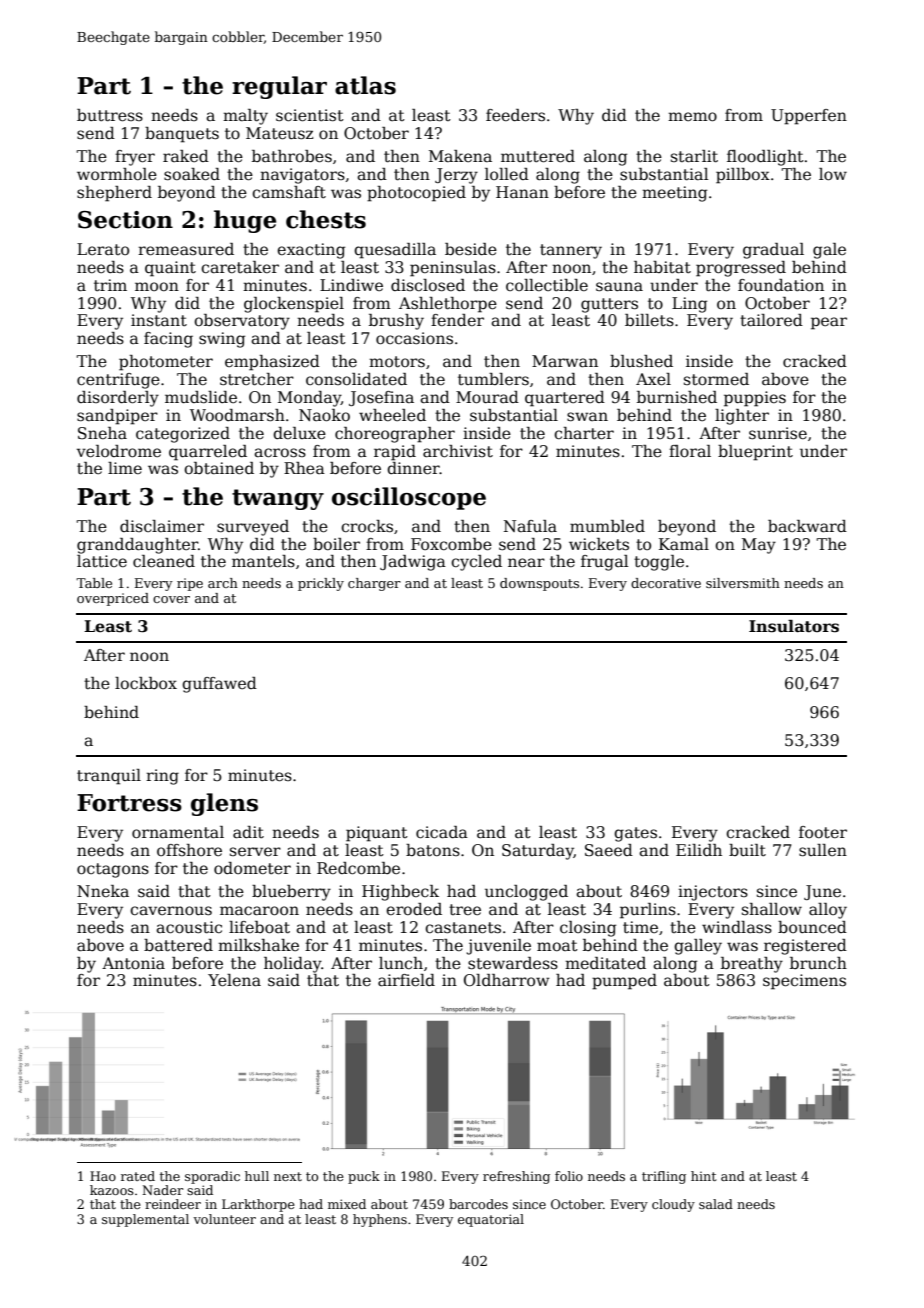 This screenshot has height=1308, width=924. What do you see at coordinates (699, 850) in the screenshot?
I see `Eilidh` at bounding box center [699, 850].
